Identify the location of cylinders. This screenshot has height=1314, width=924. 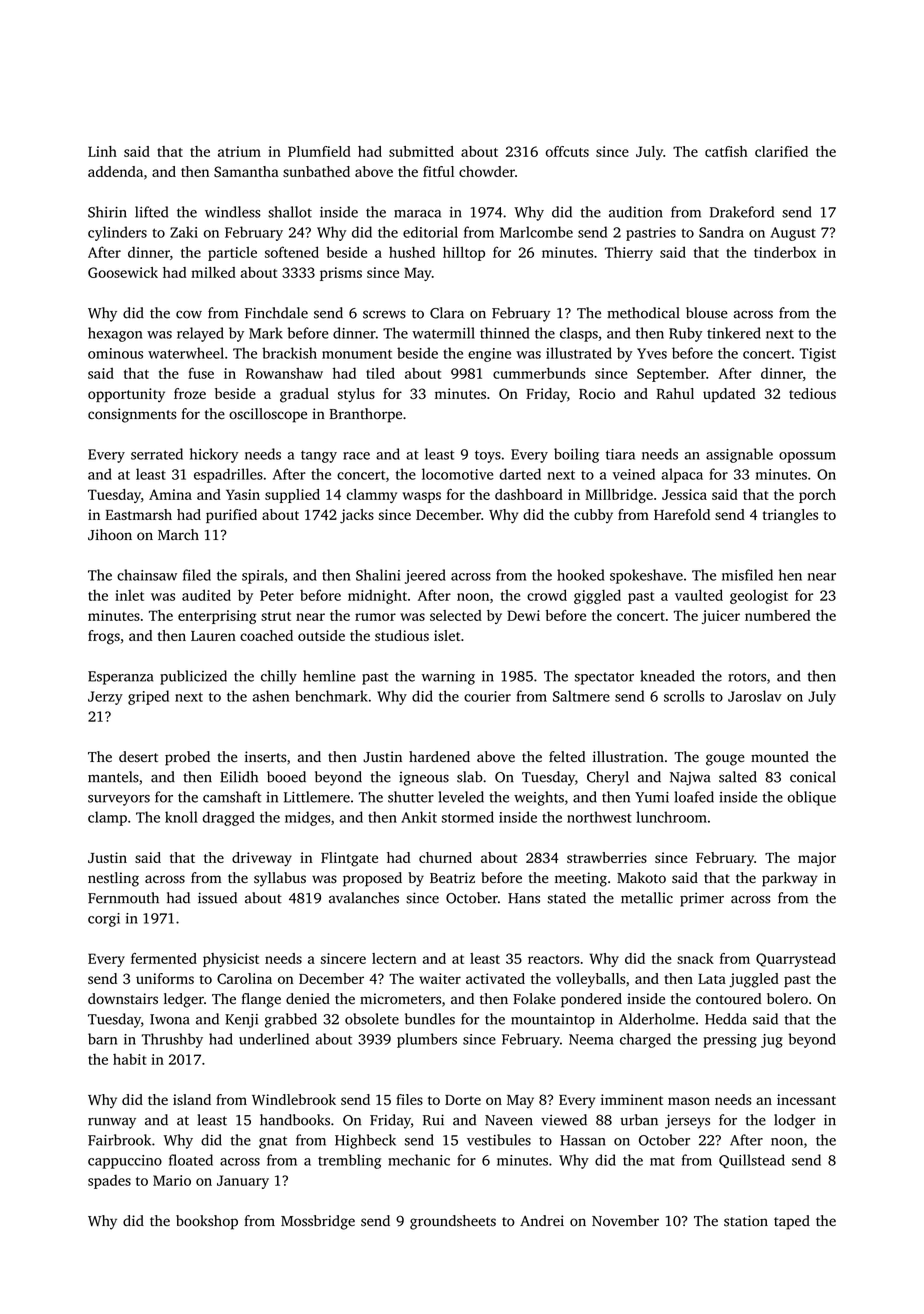
(117, 233).
